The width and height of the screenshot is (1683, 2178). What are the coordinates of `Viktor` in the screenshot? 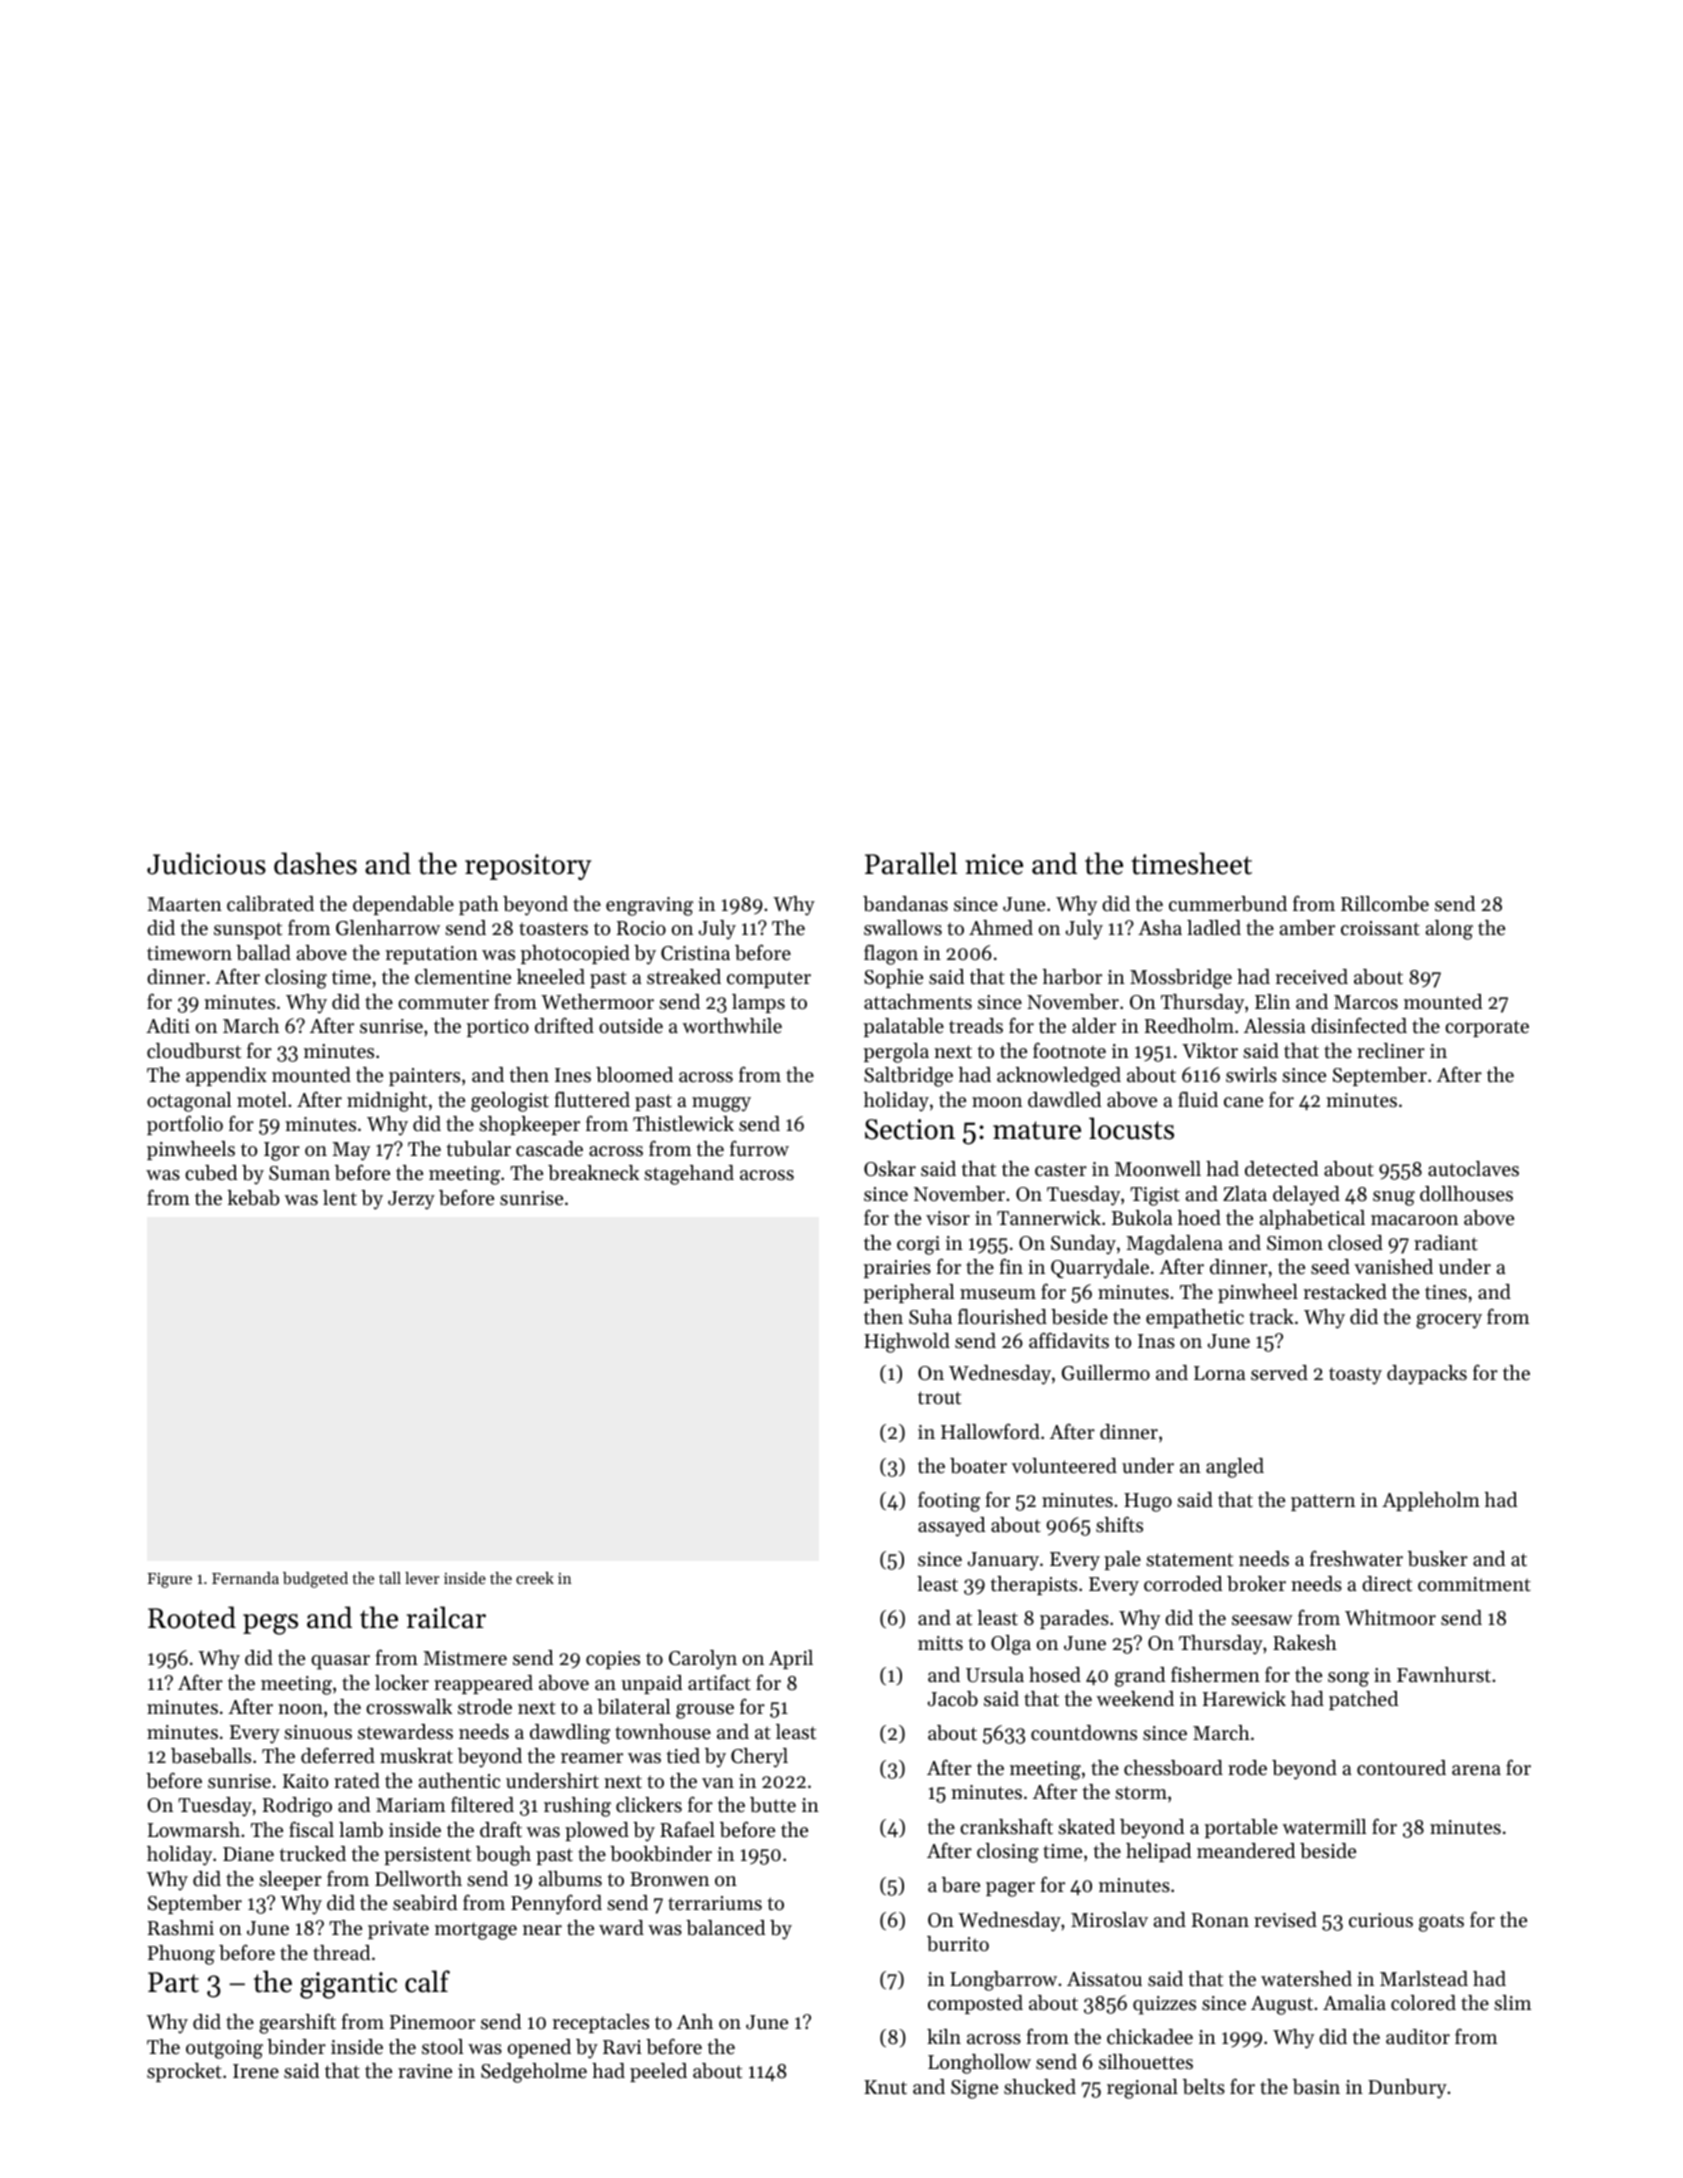 It's located at (1210, 1051).
